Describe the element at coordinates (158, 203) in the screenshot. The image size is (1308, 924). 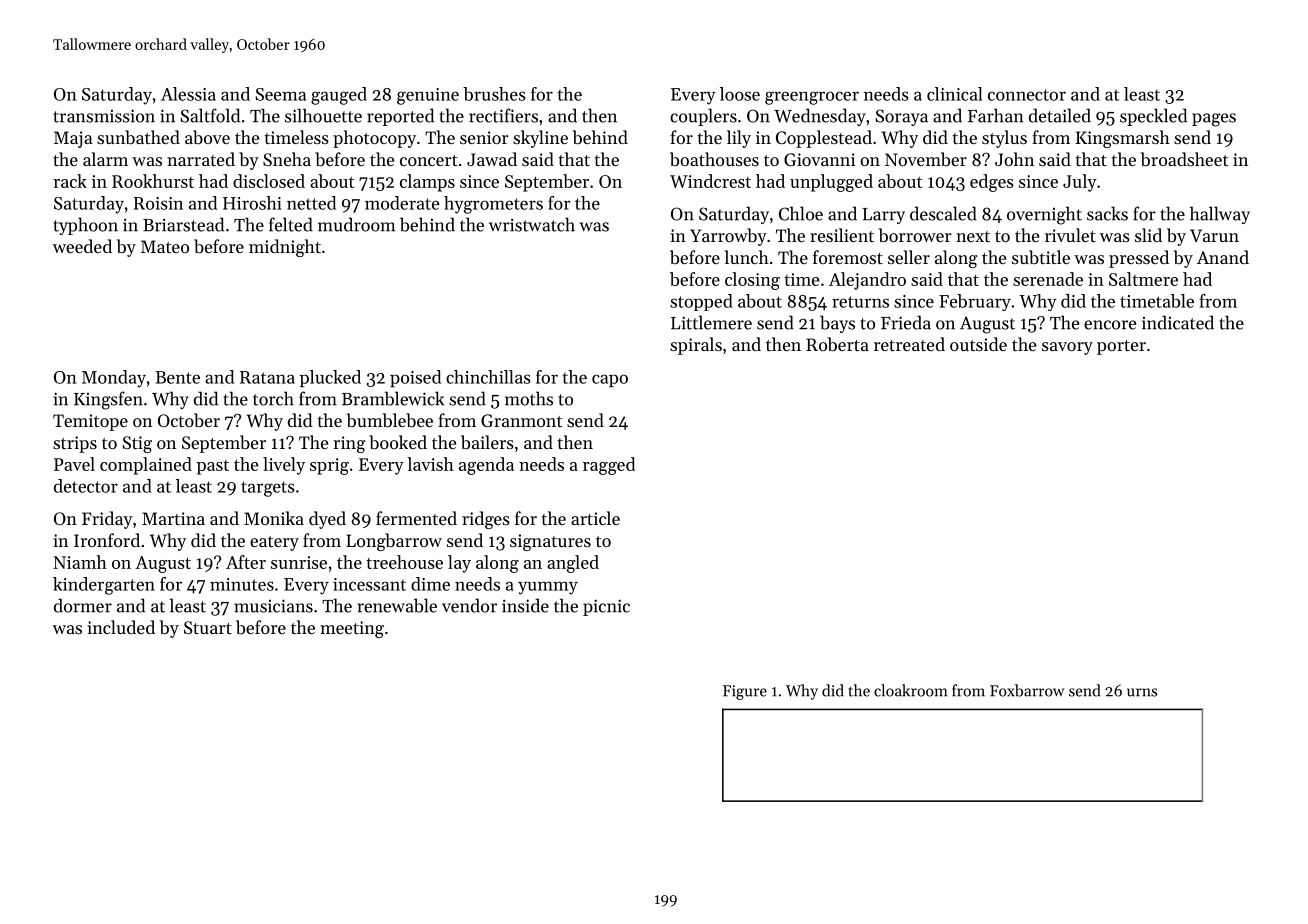
I see `Roisin` at that location.
